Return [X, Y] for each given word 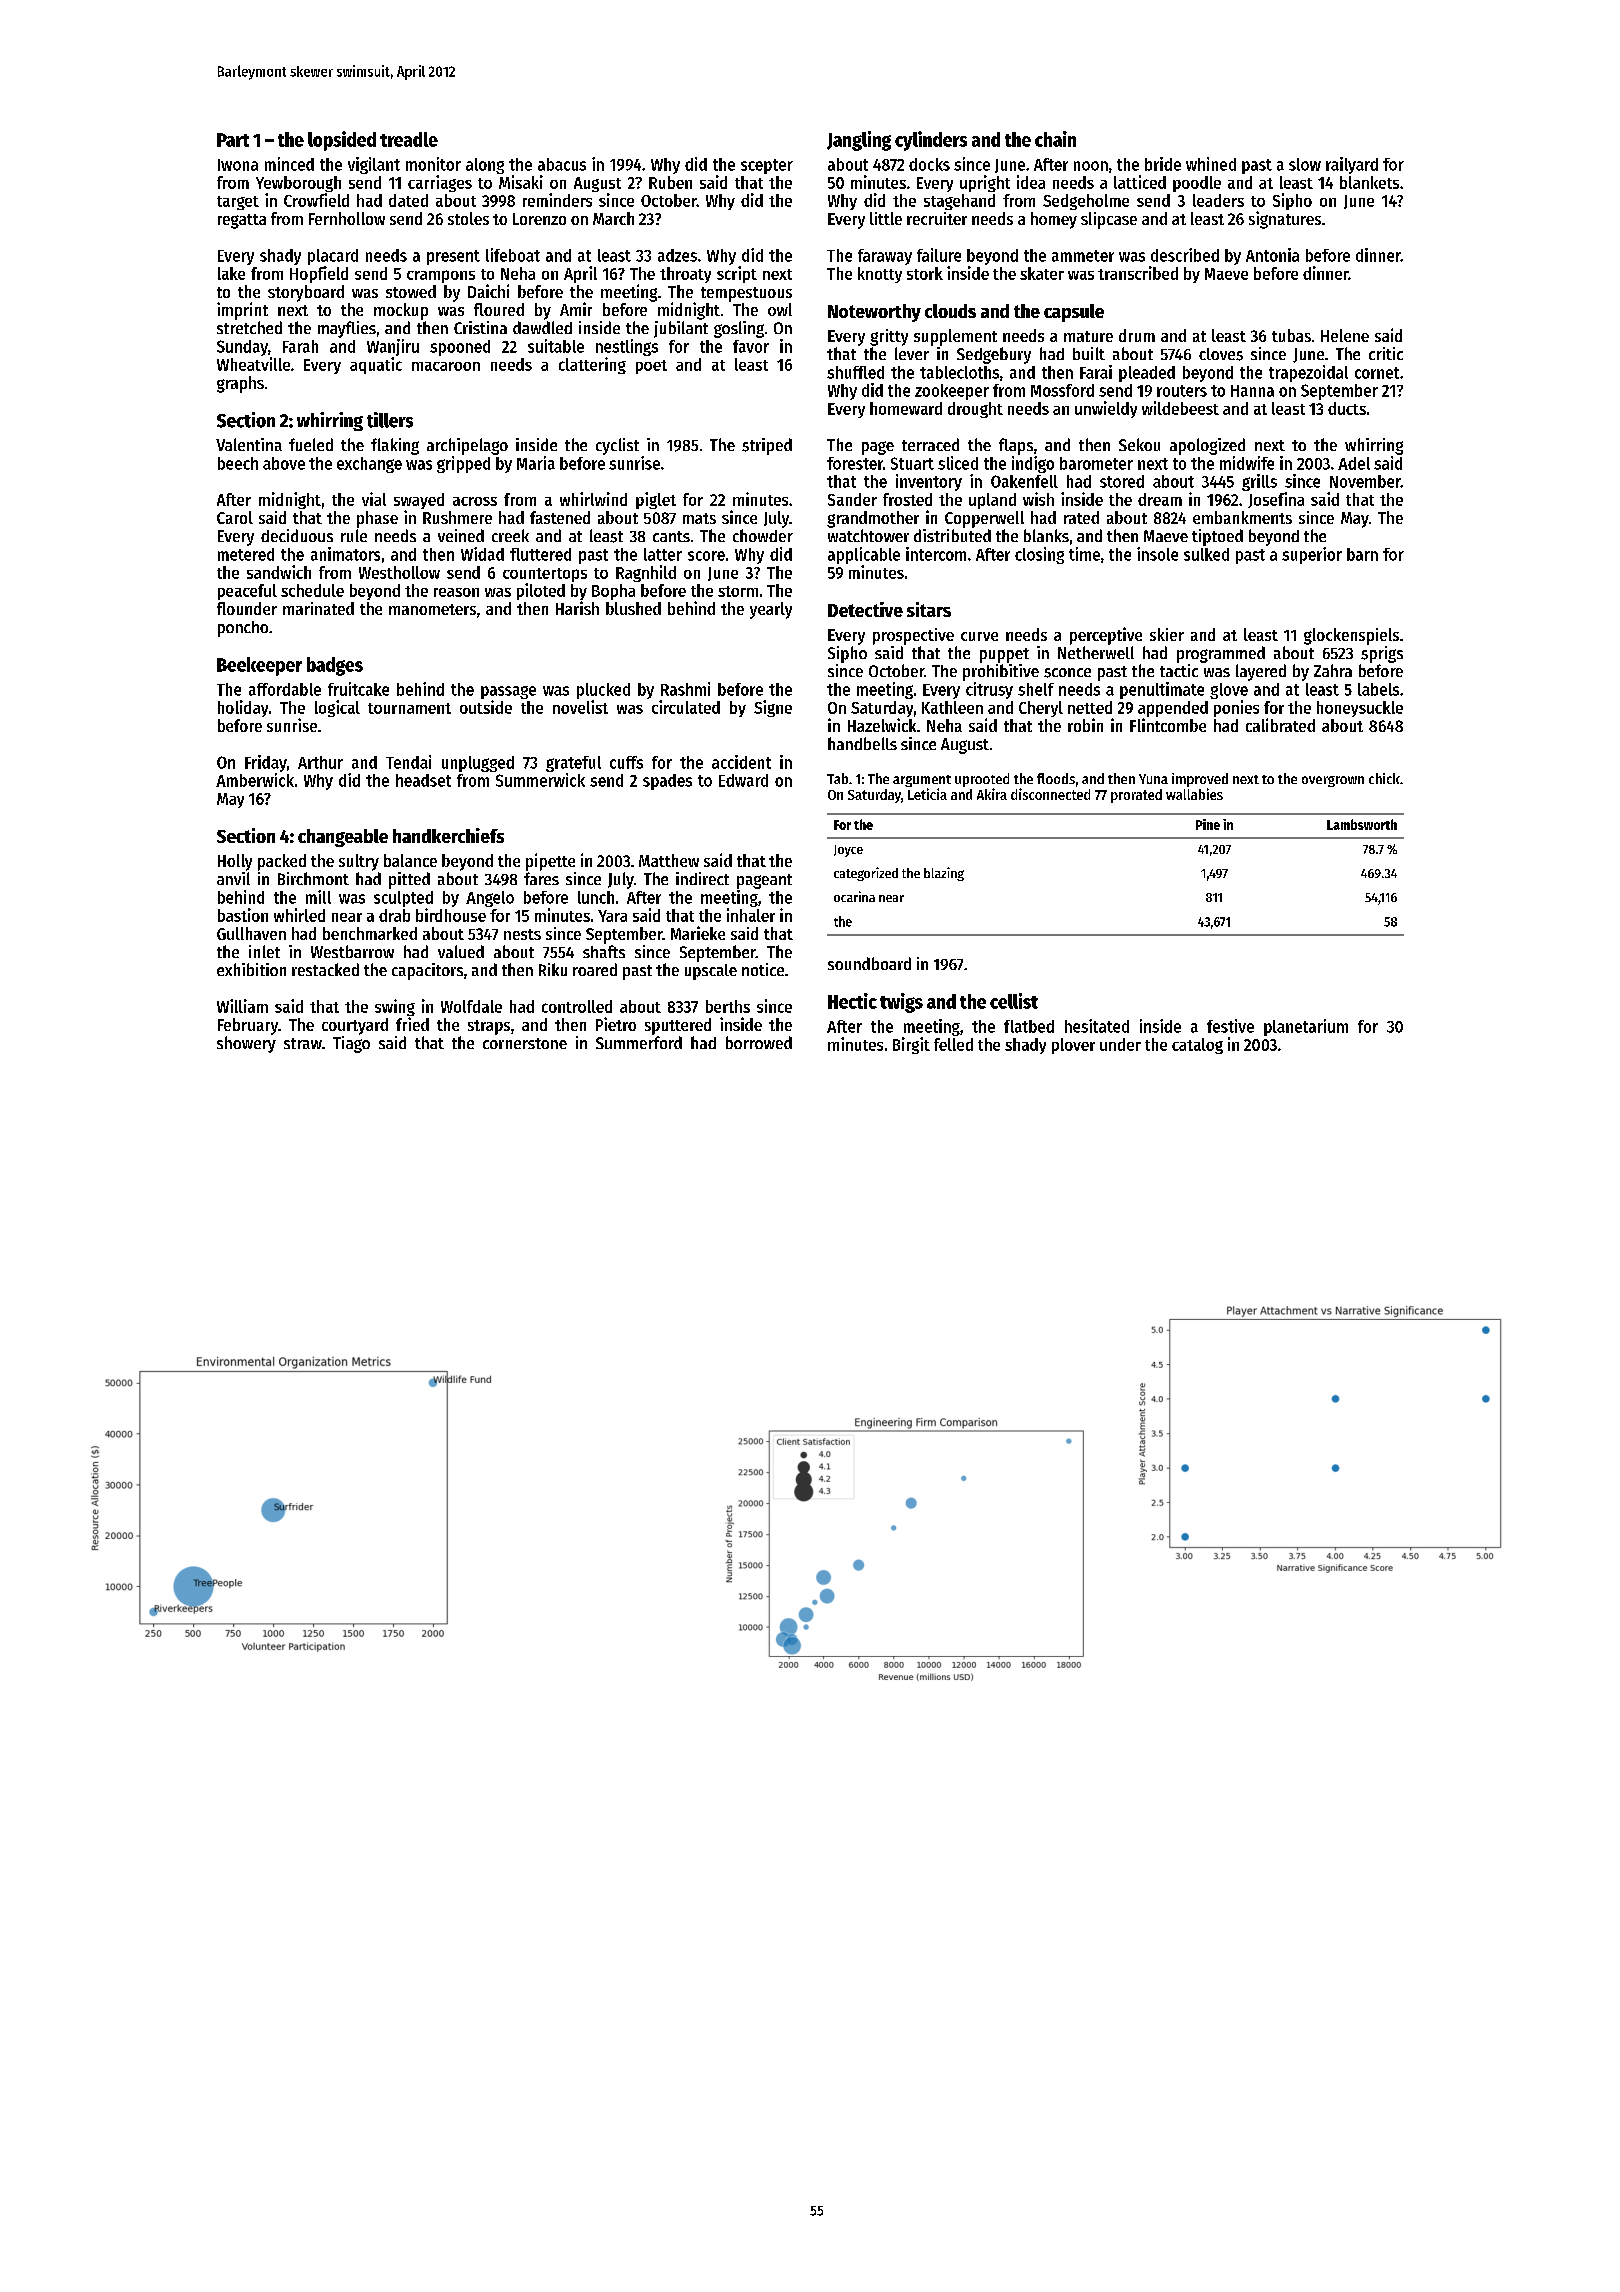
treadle [409, 139]
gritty [889, 337]
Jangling [859, 141]
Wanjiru [393, 347]
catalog [1197, 1046]
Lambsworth [1362, 824]
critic [1386, 353]
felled [953, 1044]
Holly [235, 862]
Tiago [351, 1044]
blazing [944, 874]
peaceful [247, 592]
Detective [865, 609]
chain [1055, 139]
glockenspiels [1351, 636]
